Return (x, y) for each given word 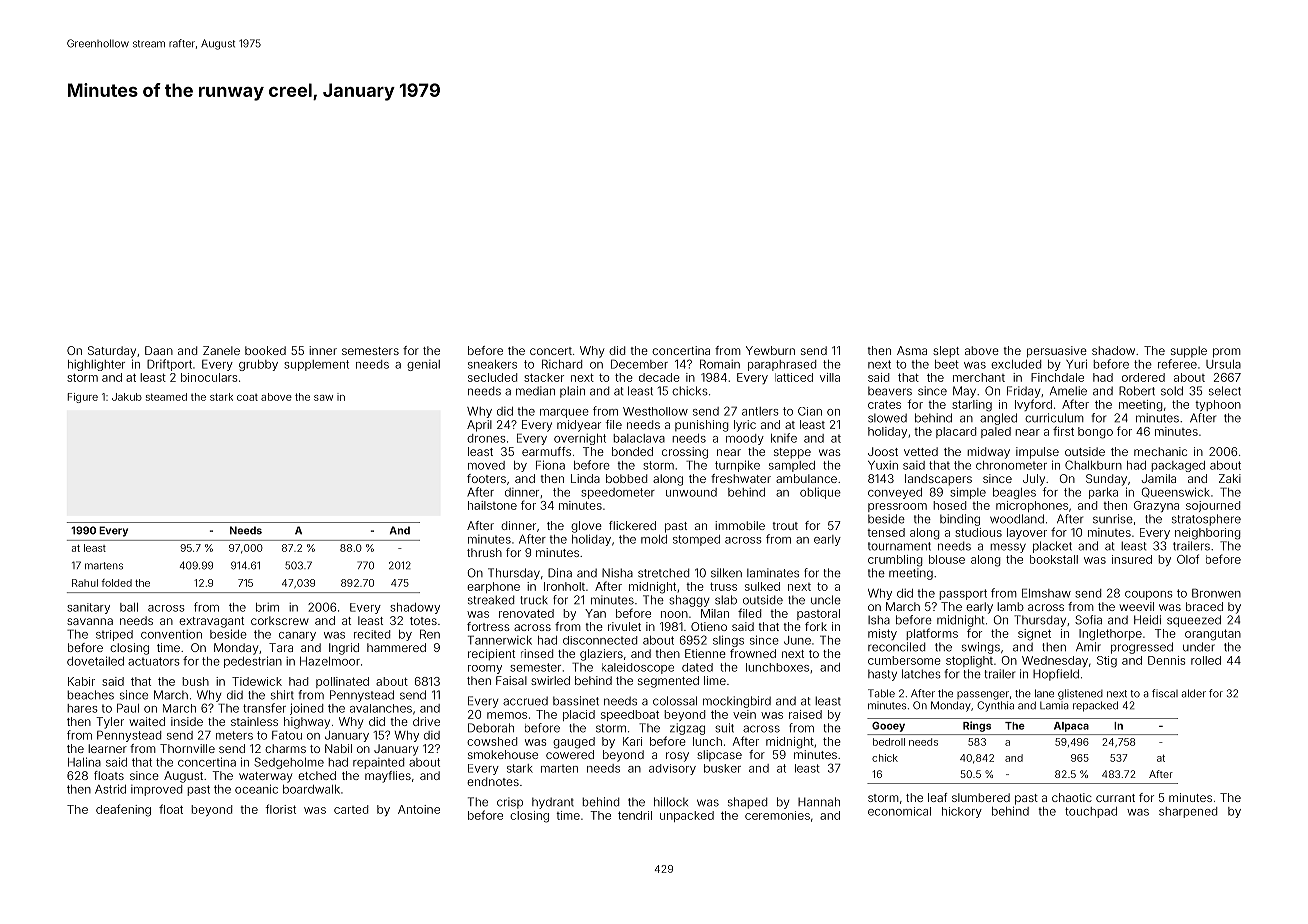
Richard (562, 364)
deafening (123, 810)
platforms (932, 634)
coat (247, 397)
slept (946, 352)
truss (723, 586)
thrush (484, 552)
